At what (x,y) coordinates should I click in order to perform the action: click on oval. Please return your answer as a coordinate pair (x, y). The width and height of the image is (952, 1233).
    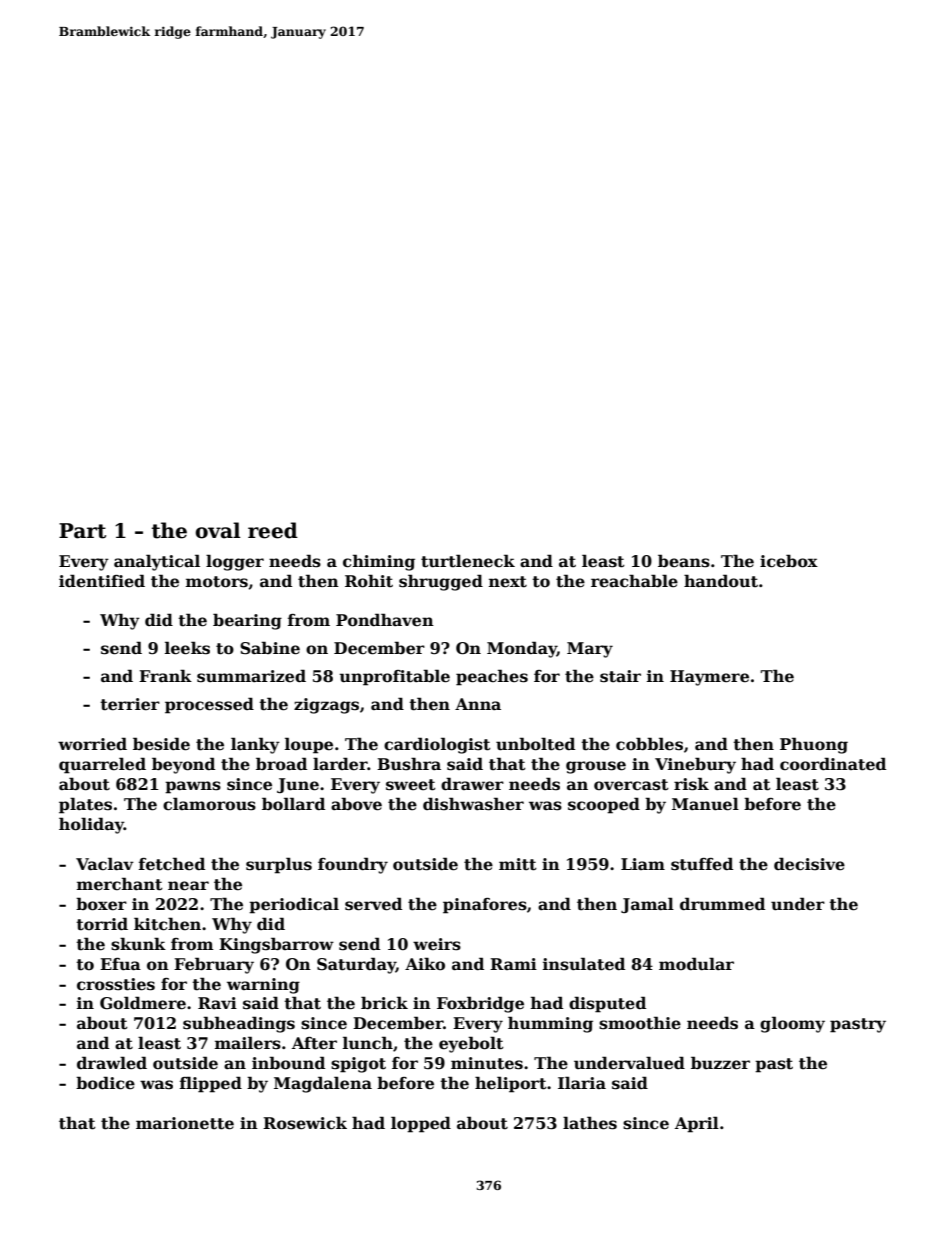
    Looking at the image, I should click on (217, 530).
